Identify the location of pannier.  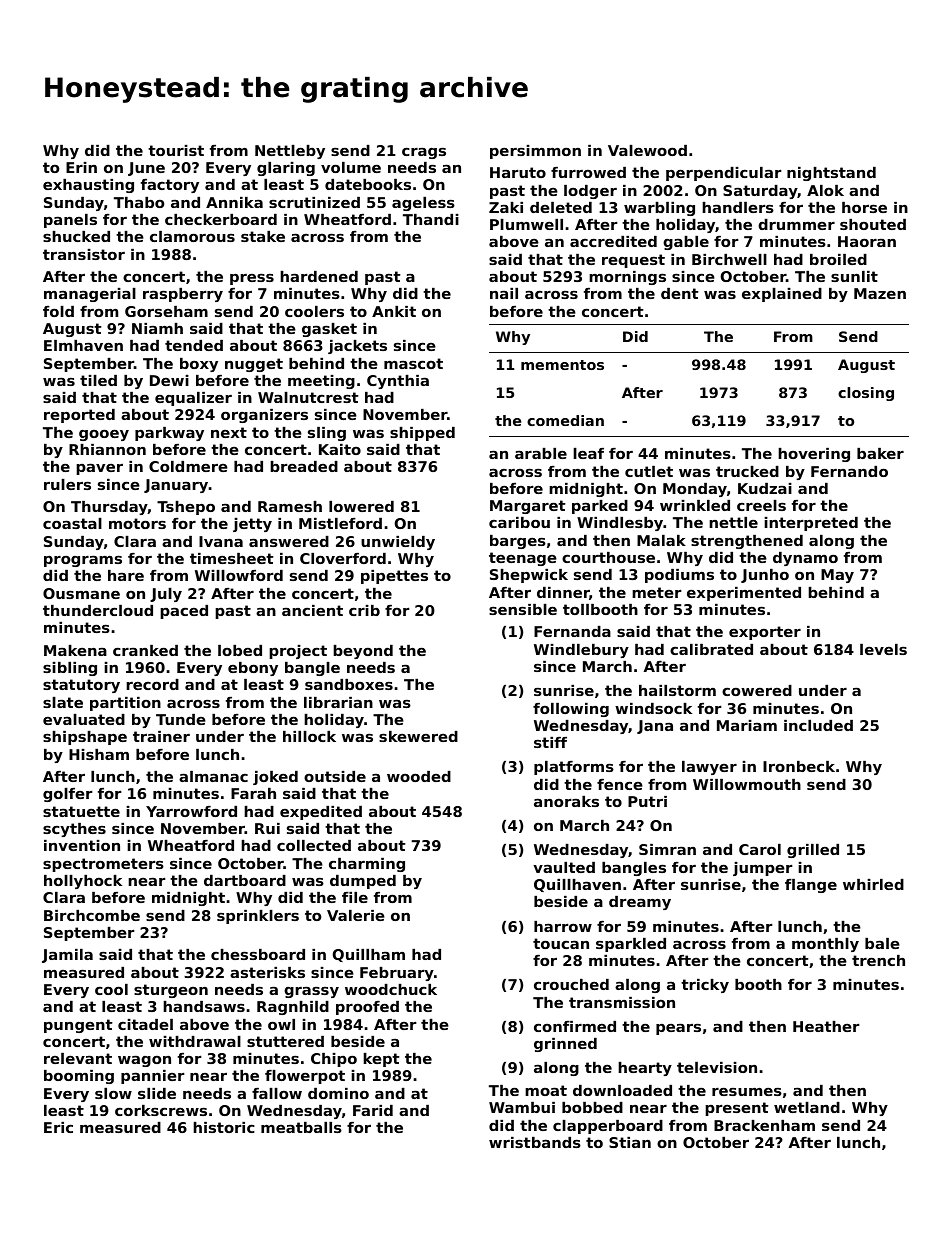
(152, 1077).
